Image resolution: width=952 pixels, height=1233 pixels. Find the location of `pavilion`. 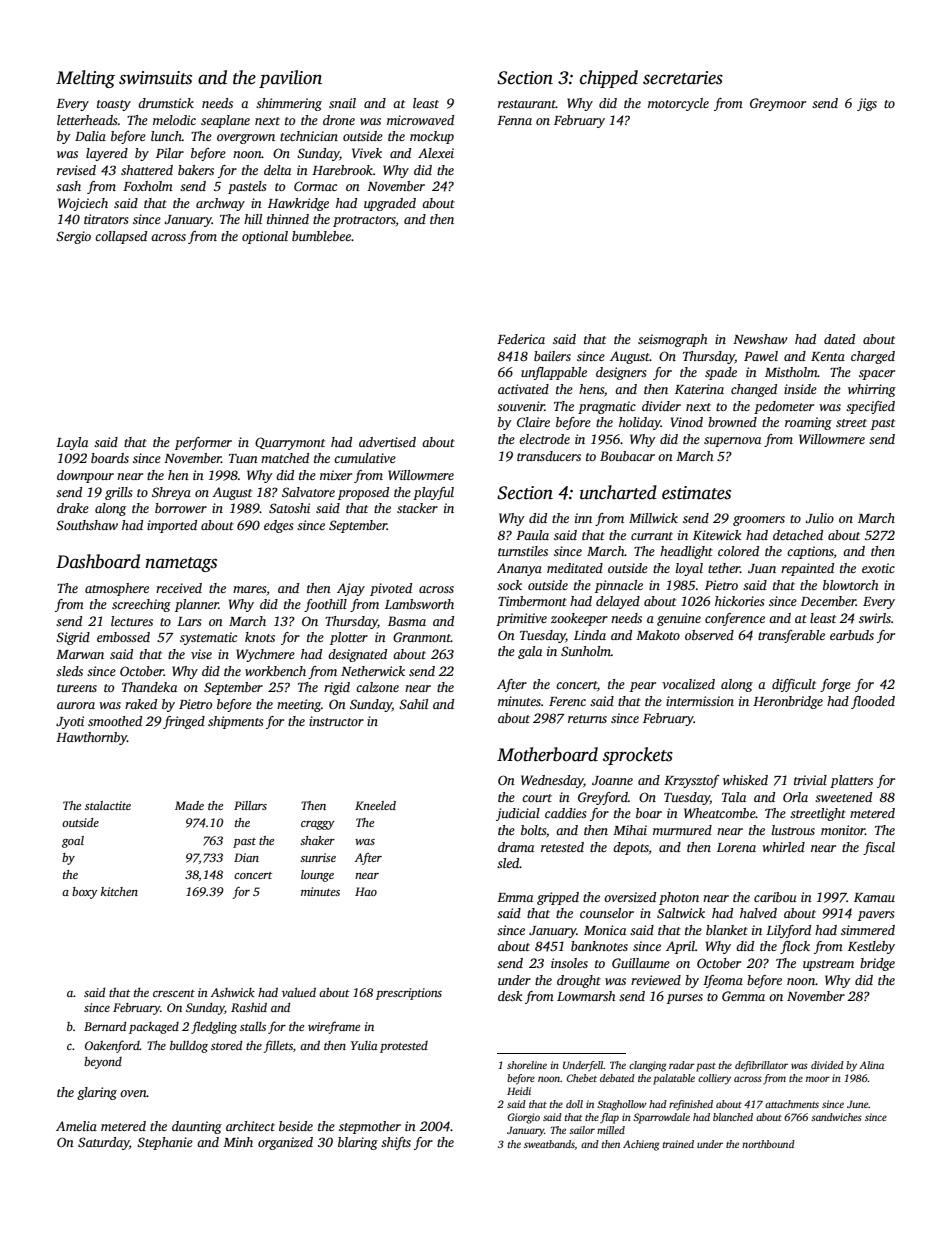

pavilion is located at coordinates (290, 79).
